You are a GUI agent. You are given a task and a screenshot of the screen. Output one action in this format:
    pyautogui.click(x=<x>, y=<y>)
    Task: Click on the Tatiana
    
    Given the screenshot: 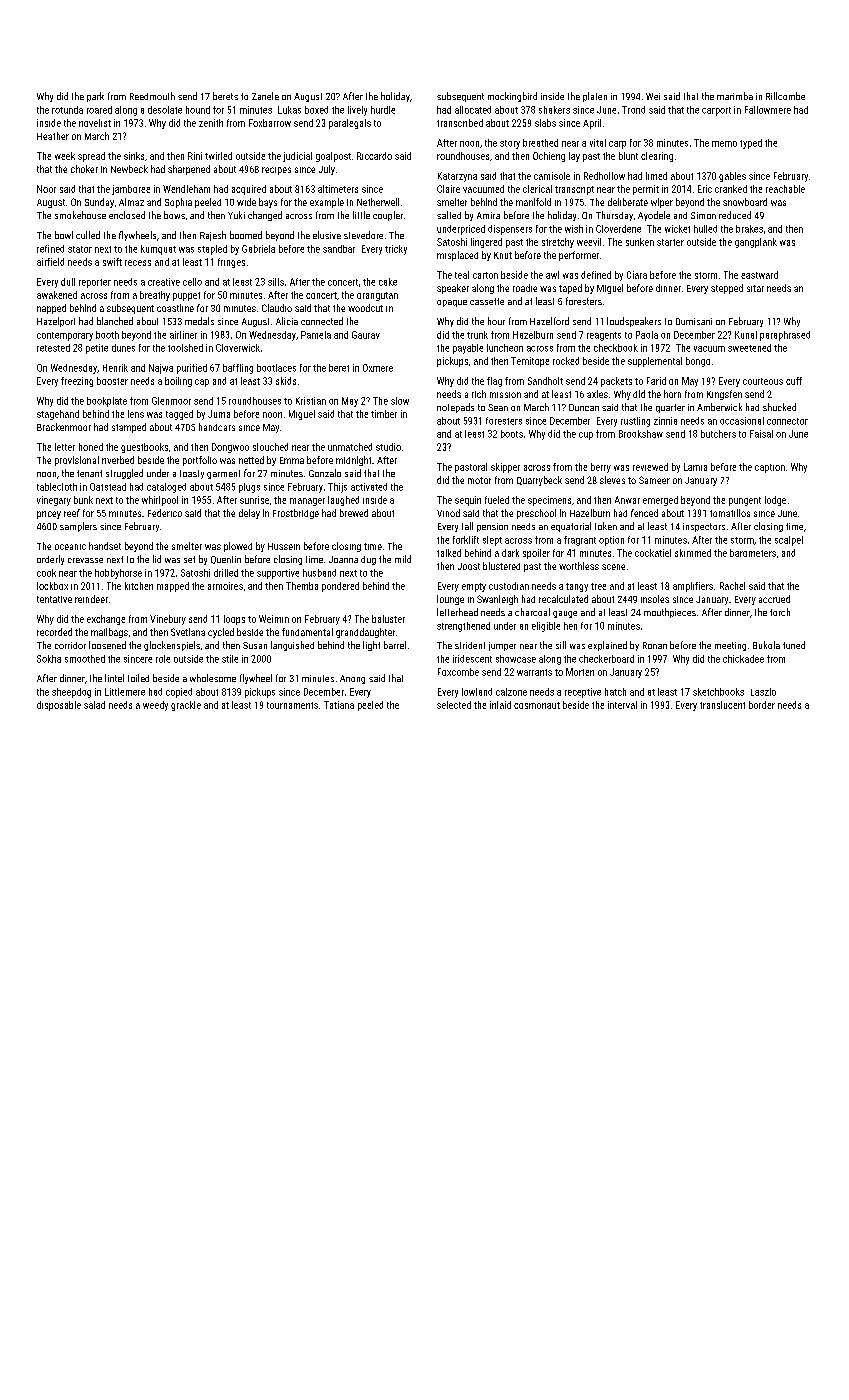 What is the action you would take?
    pyautogui.click(x=339, y=705)
